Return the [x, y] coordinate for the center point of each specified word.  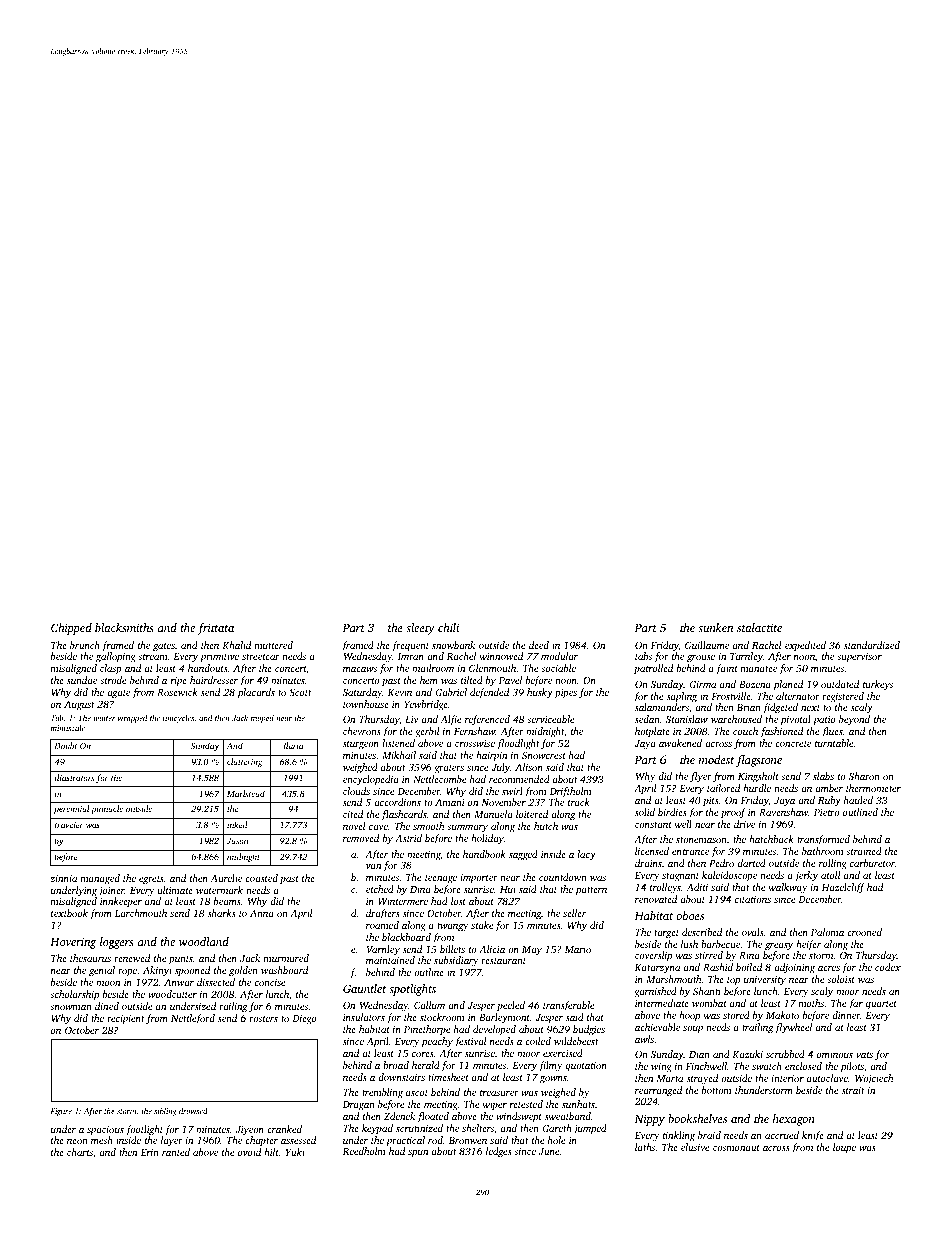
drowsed [193, 1111]
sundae [82, 680]
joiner [111, 892]
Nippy [650, 1120]
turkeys [878, 685]
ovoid [249, 1152]
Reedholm [364, 1151]
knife [813, 1136]
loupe [844, 1148]
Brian [749, 707]
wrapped [132, 719]
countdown [563, 877]
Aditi [697, 887]
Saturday [362, 693]
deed [539, 645]
